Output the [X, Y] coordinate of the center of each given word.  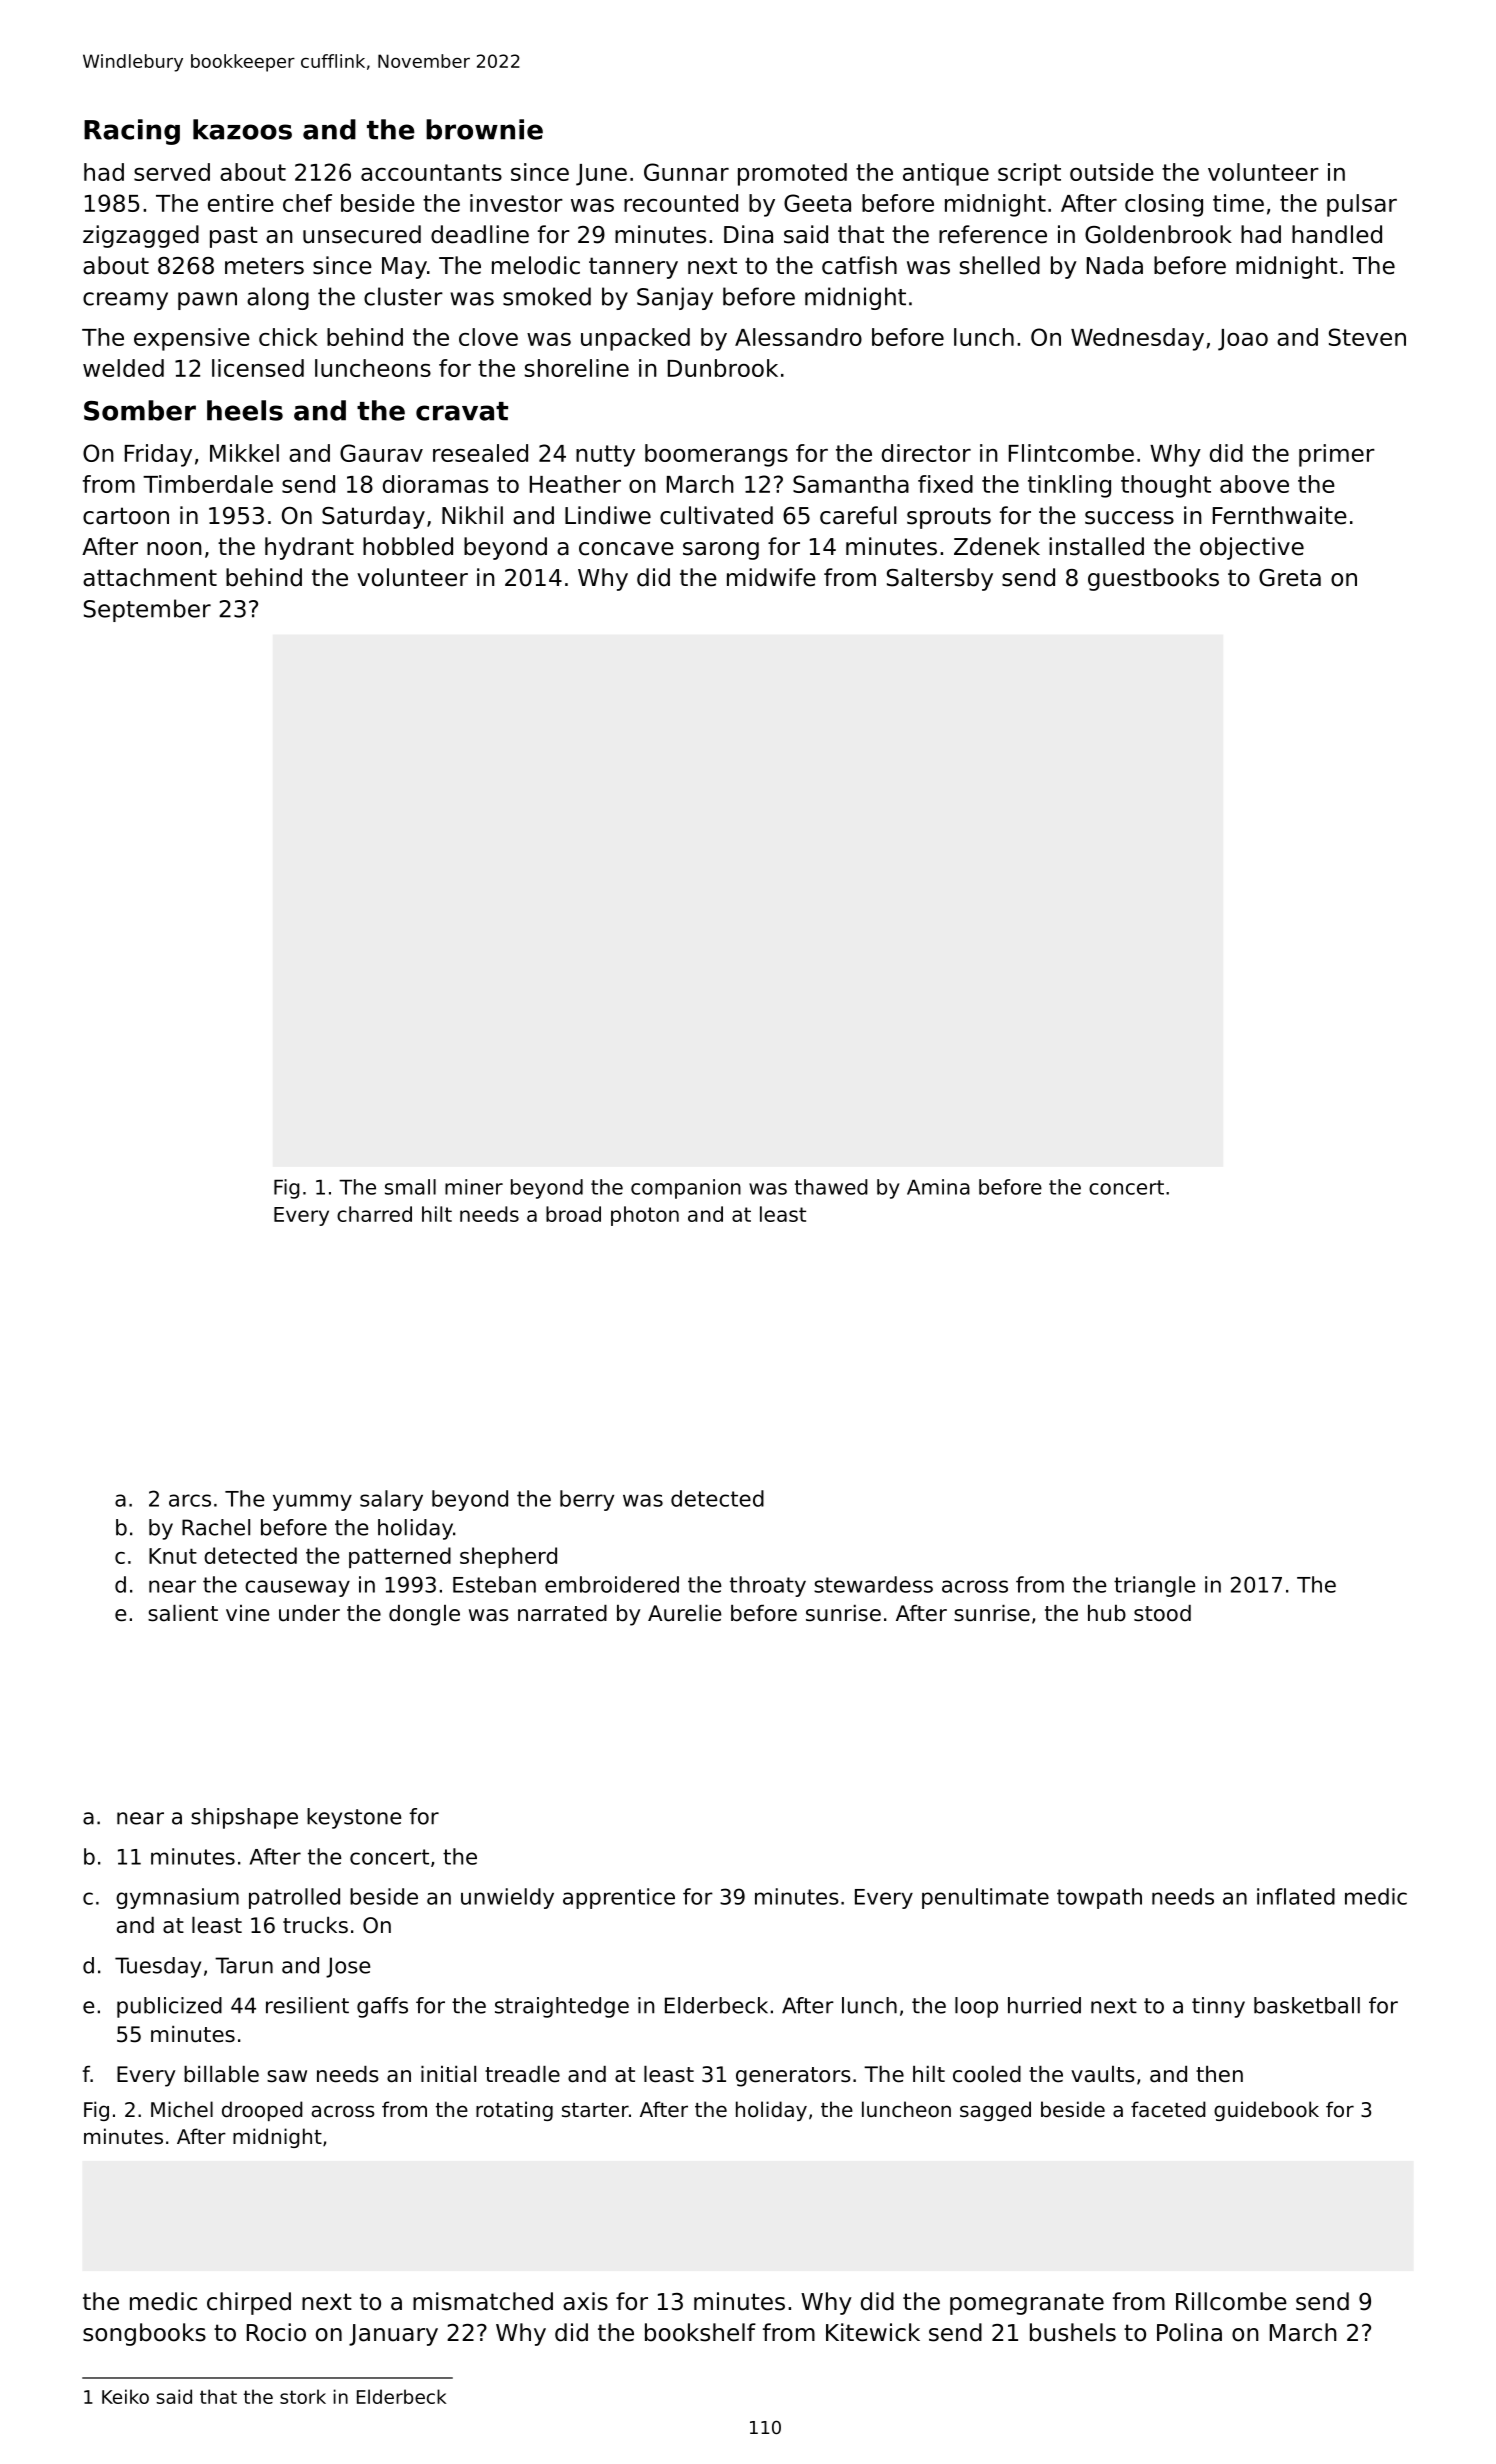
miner [474, 1187]
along [278, 298]
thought [1166, 486]
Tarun [244, 1965]
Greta [1290, 578]
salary [391, 1500]
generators [793, 2077]
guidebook [1266, 2111]
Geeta [817, 203]
